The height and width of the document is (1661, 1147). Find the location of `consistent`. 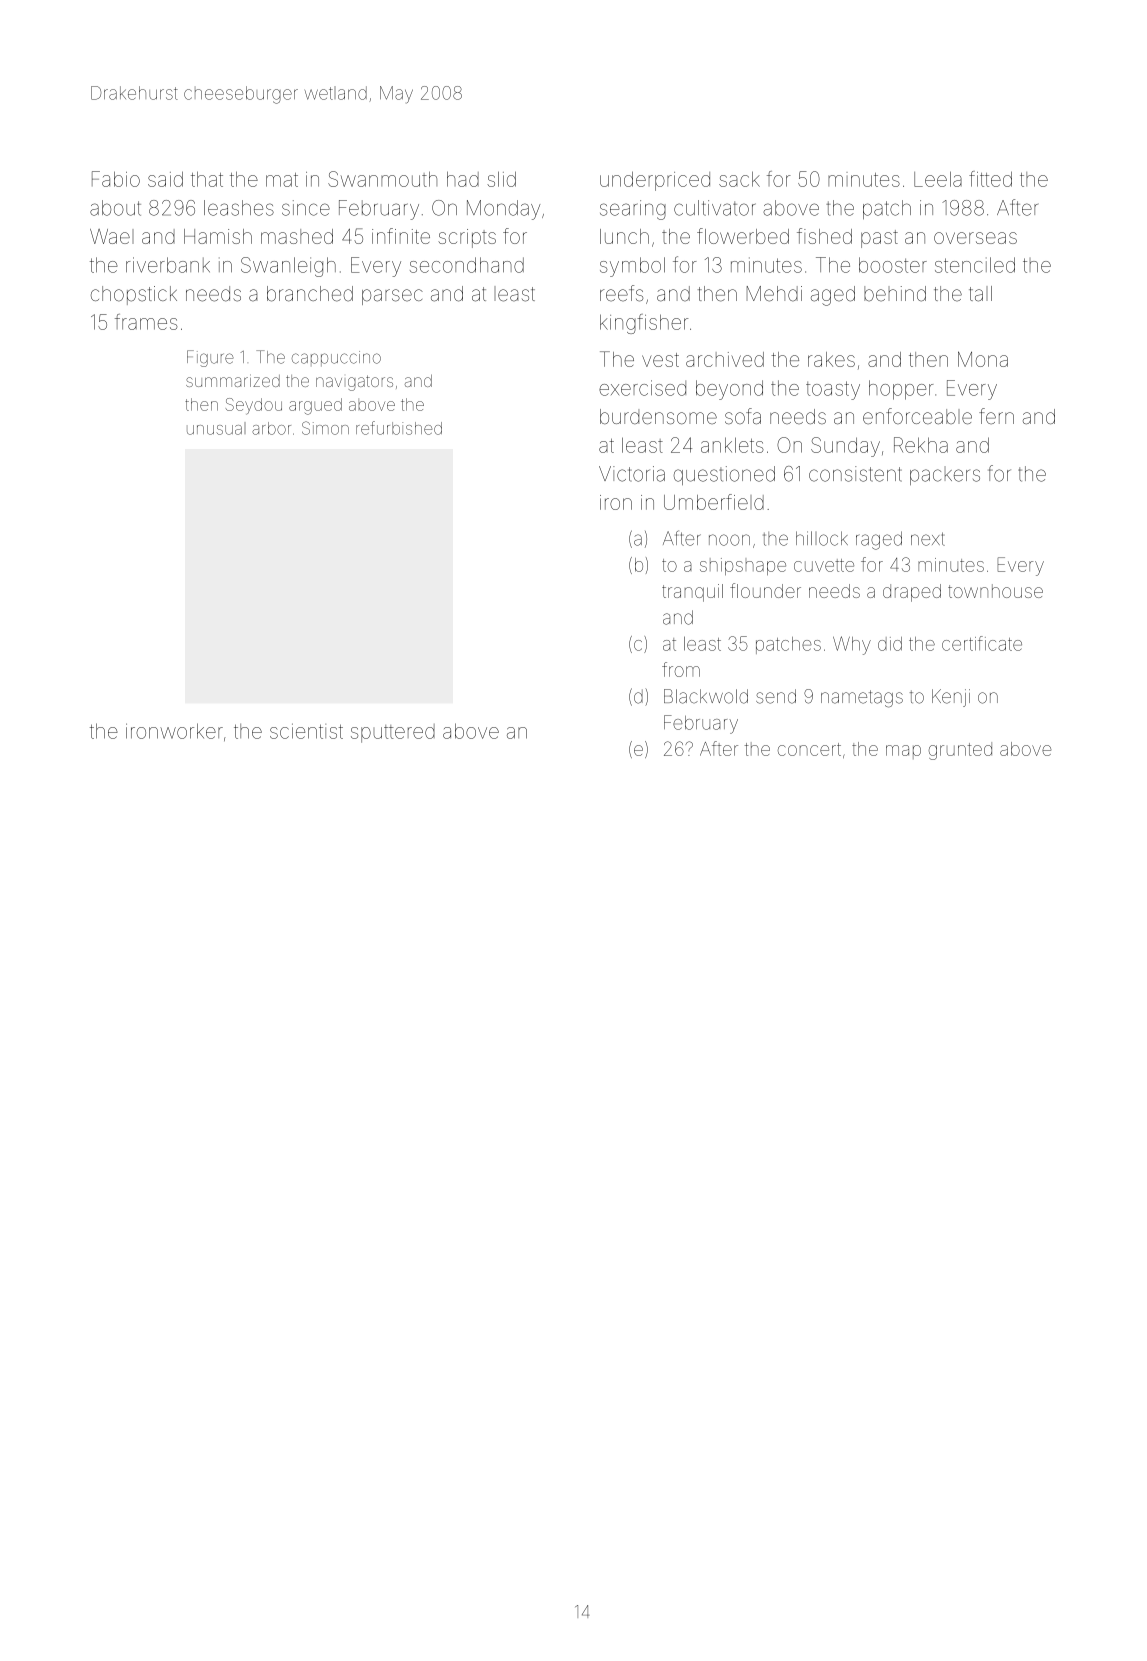

consistent is located at coordinates (855, 474).
